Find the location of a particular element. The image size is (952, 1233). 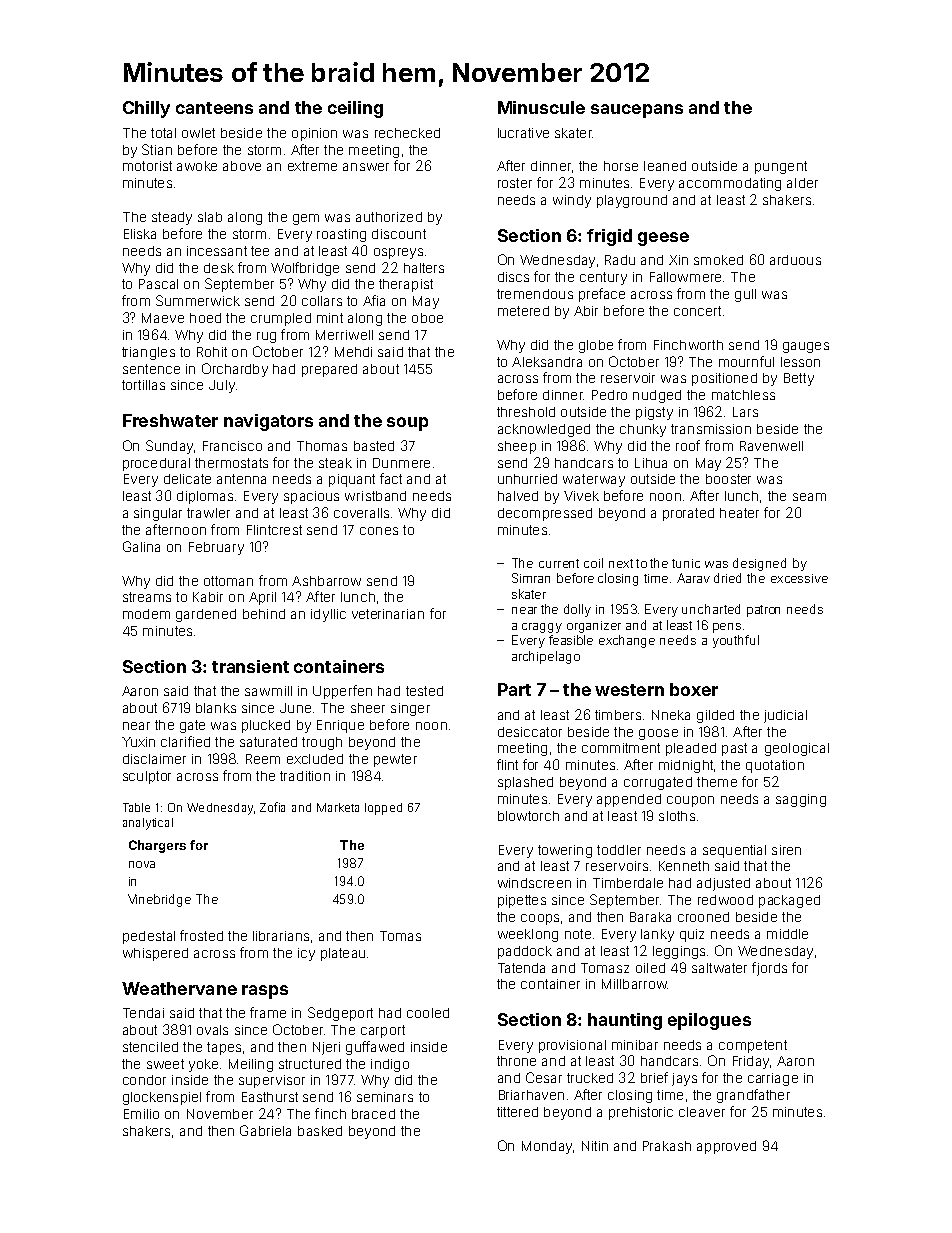

awoke is located at coordinates (197, 166).
